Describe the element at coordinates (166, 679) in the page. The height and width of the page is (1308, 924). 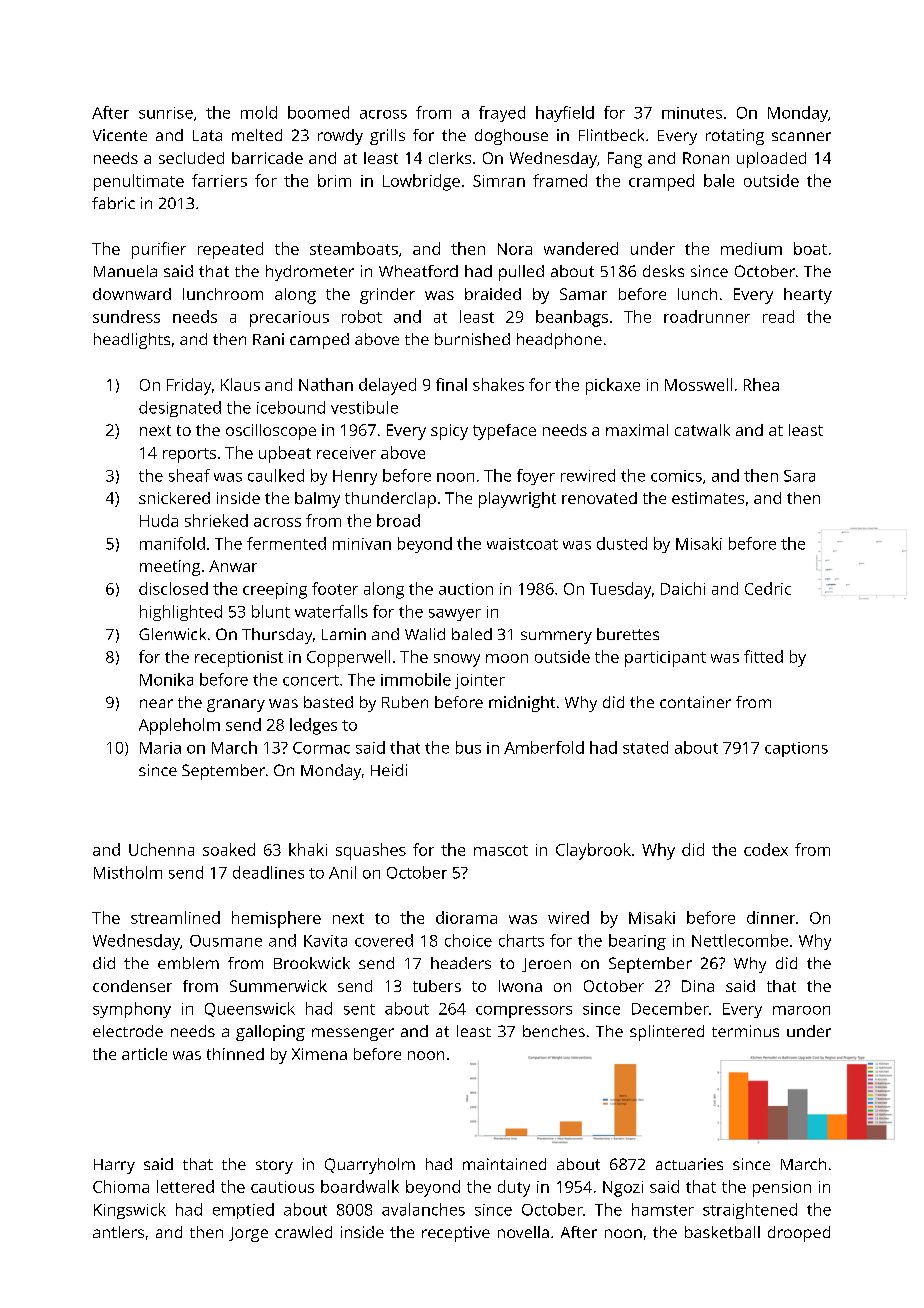
I see `Monika` at that location.
